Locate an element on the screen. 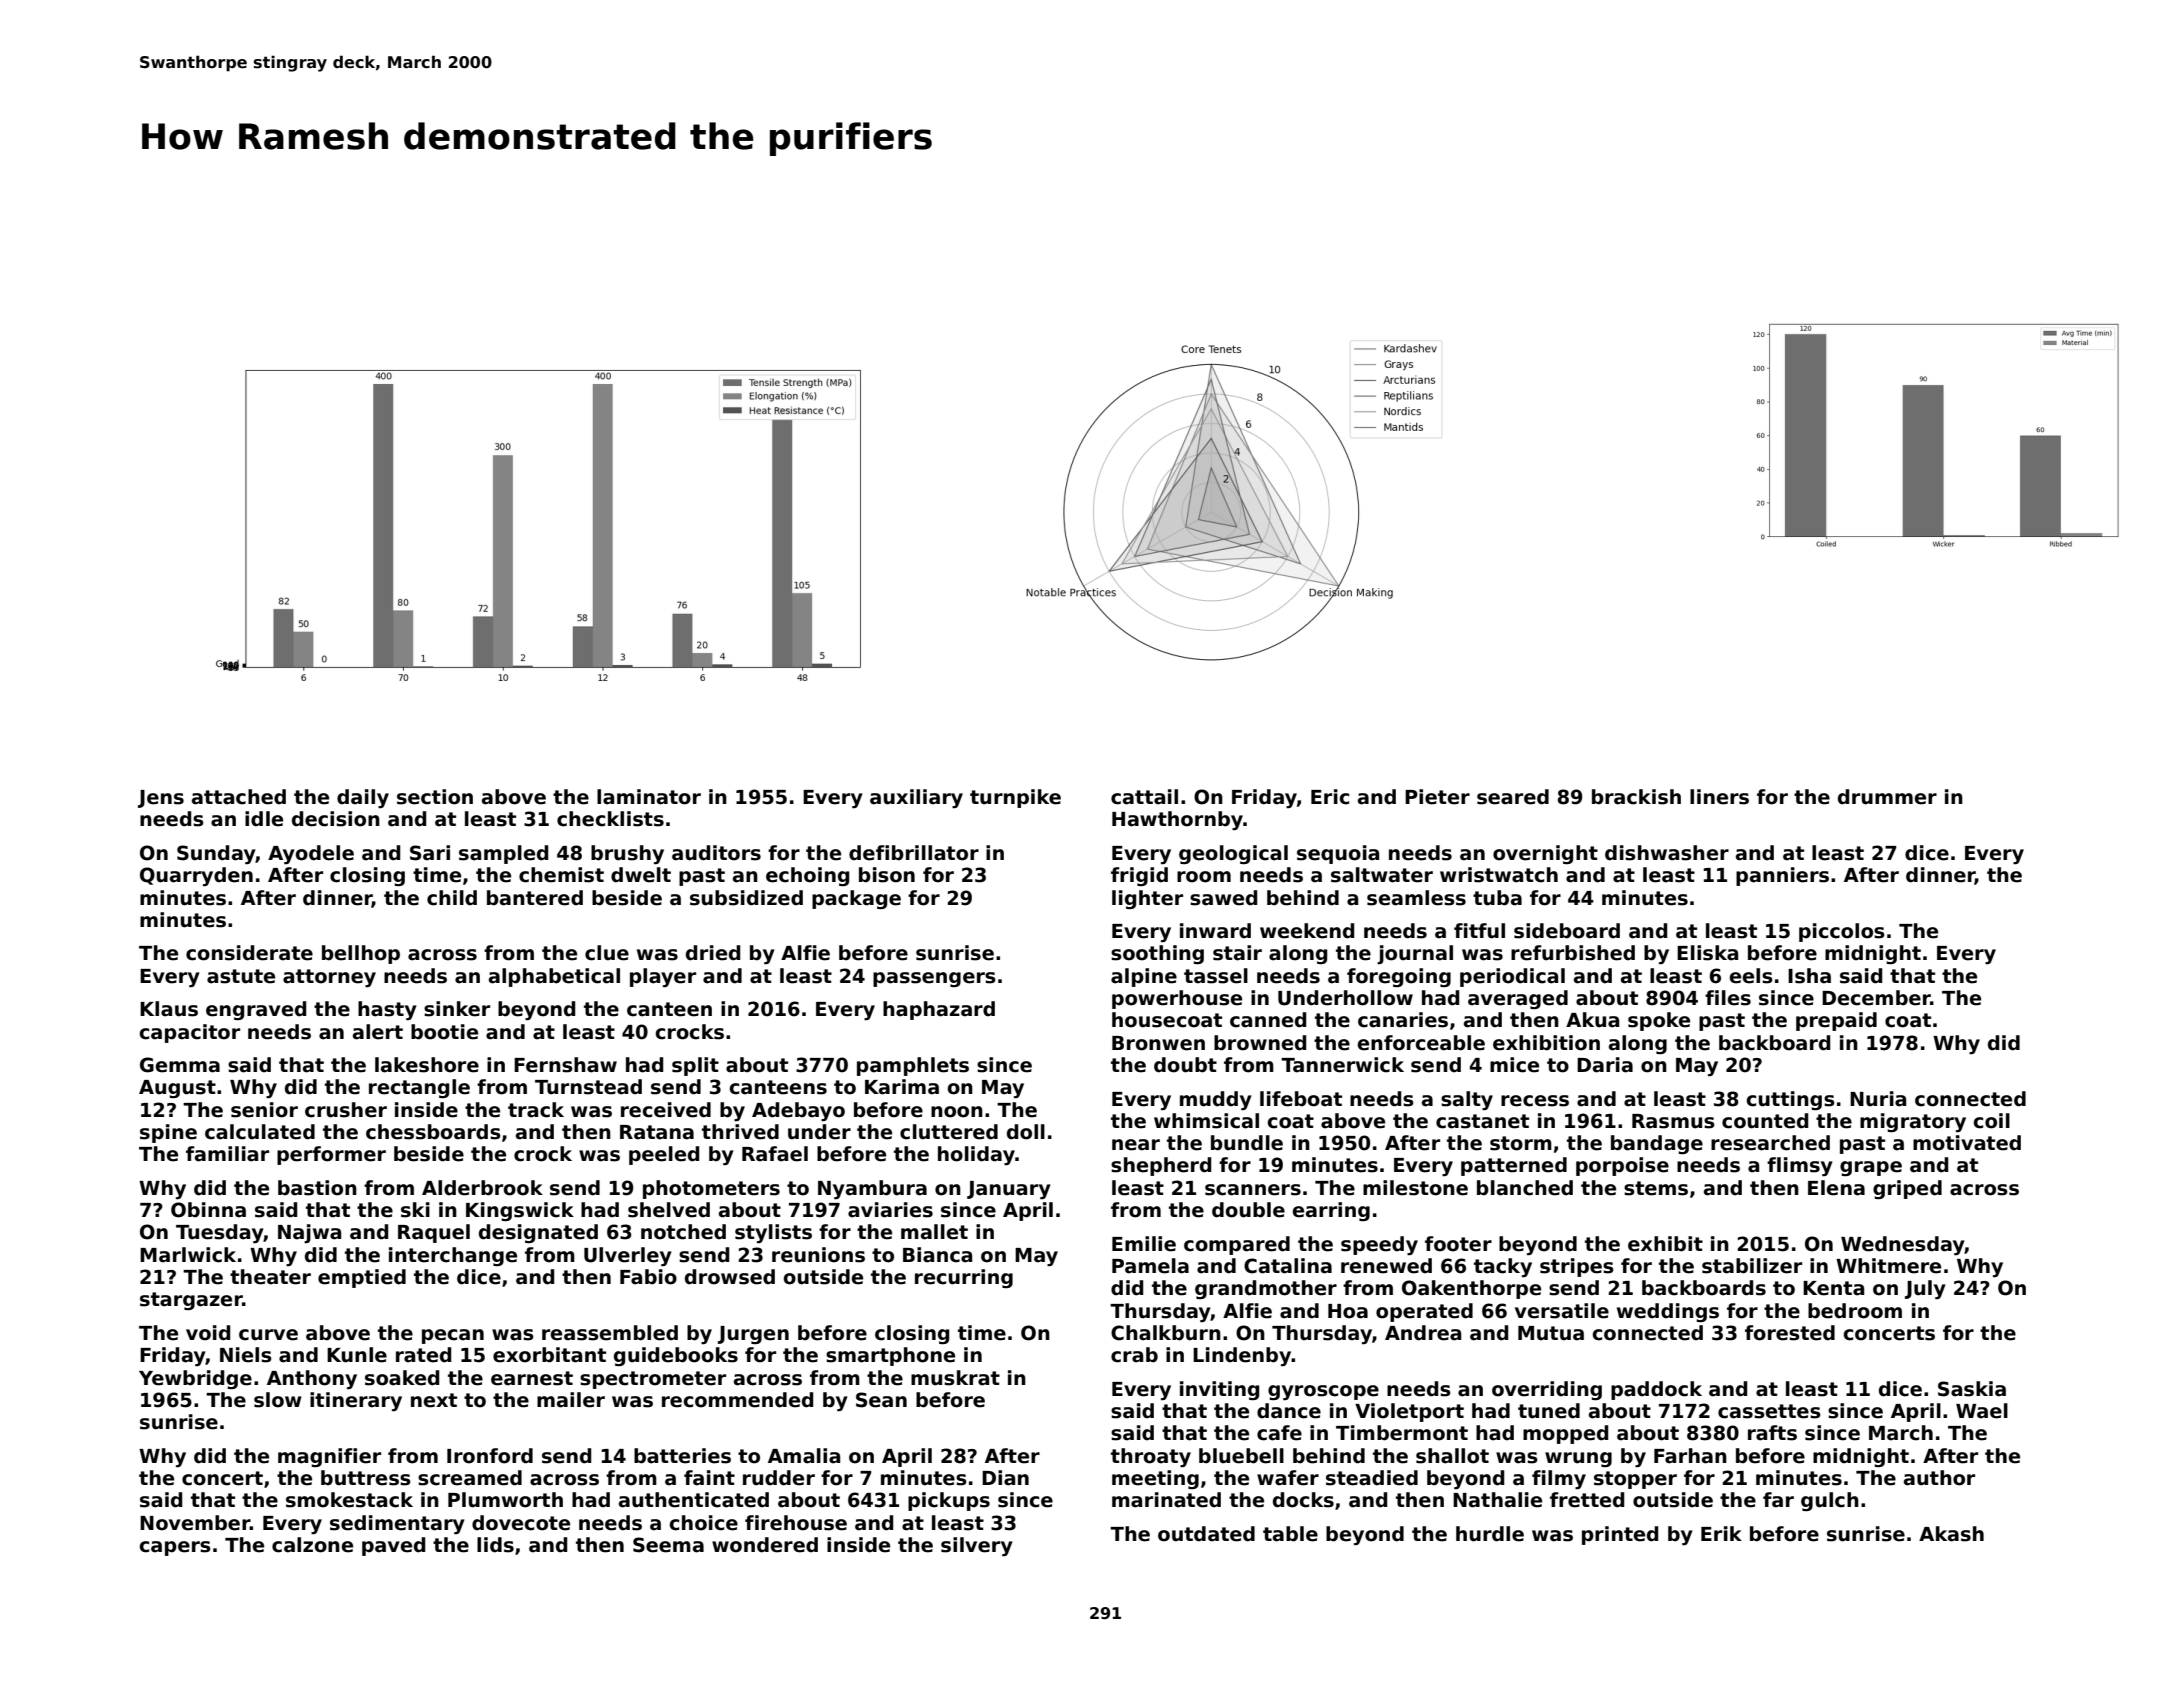  attached is located at coordinates (239, 797).
